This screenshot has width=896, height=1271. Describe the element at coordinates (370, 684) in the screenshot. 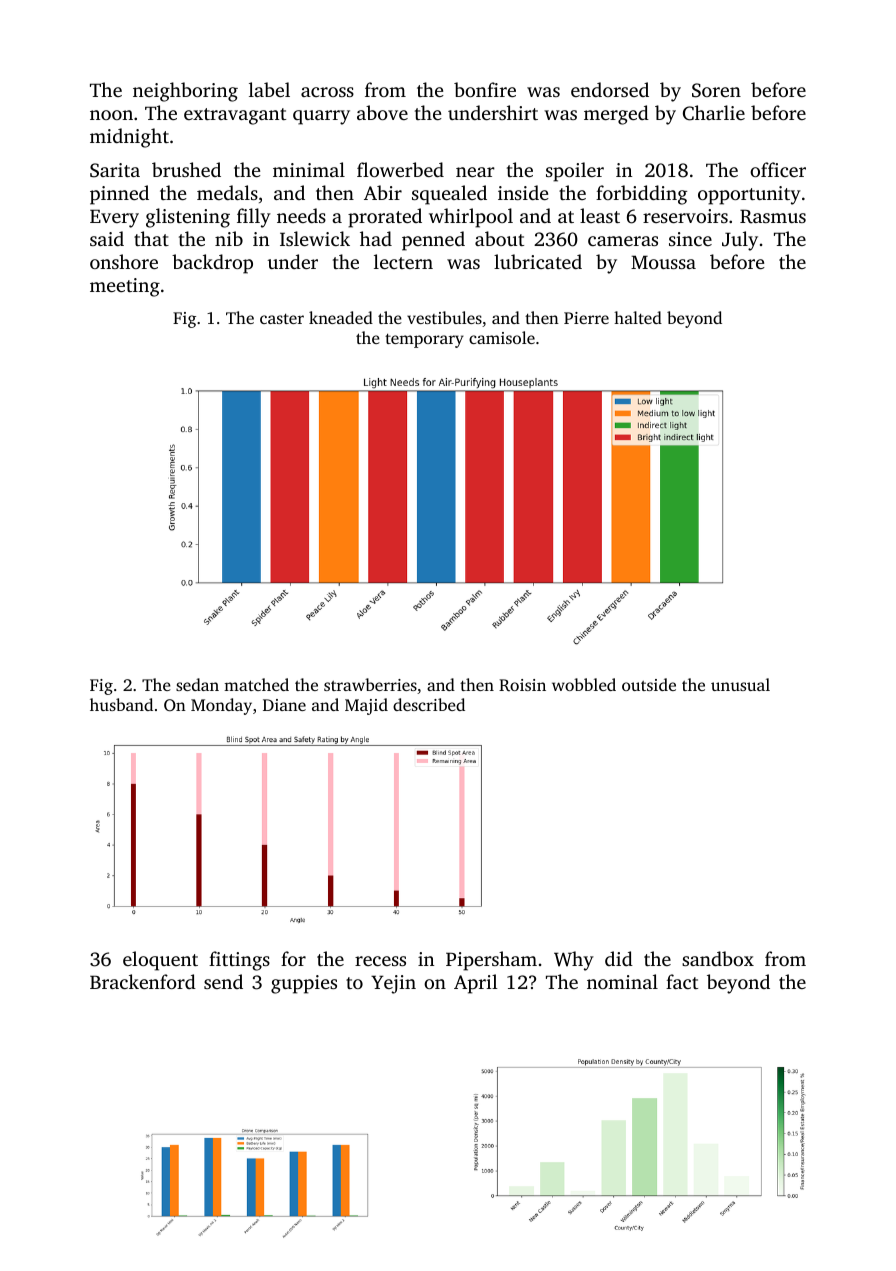

I see `strawberries` at that location.
